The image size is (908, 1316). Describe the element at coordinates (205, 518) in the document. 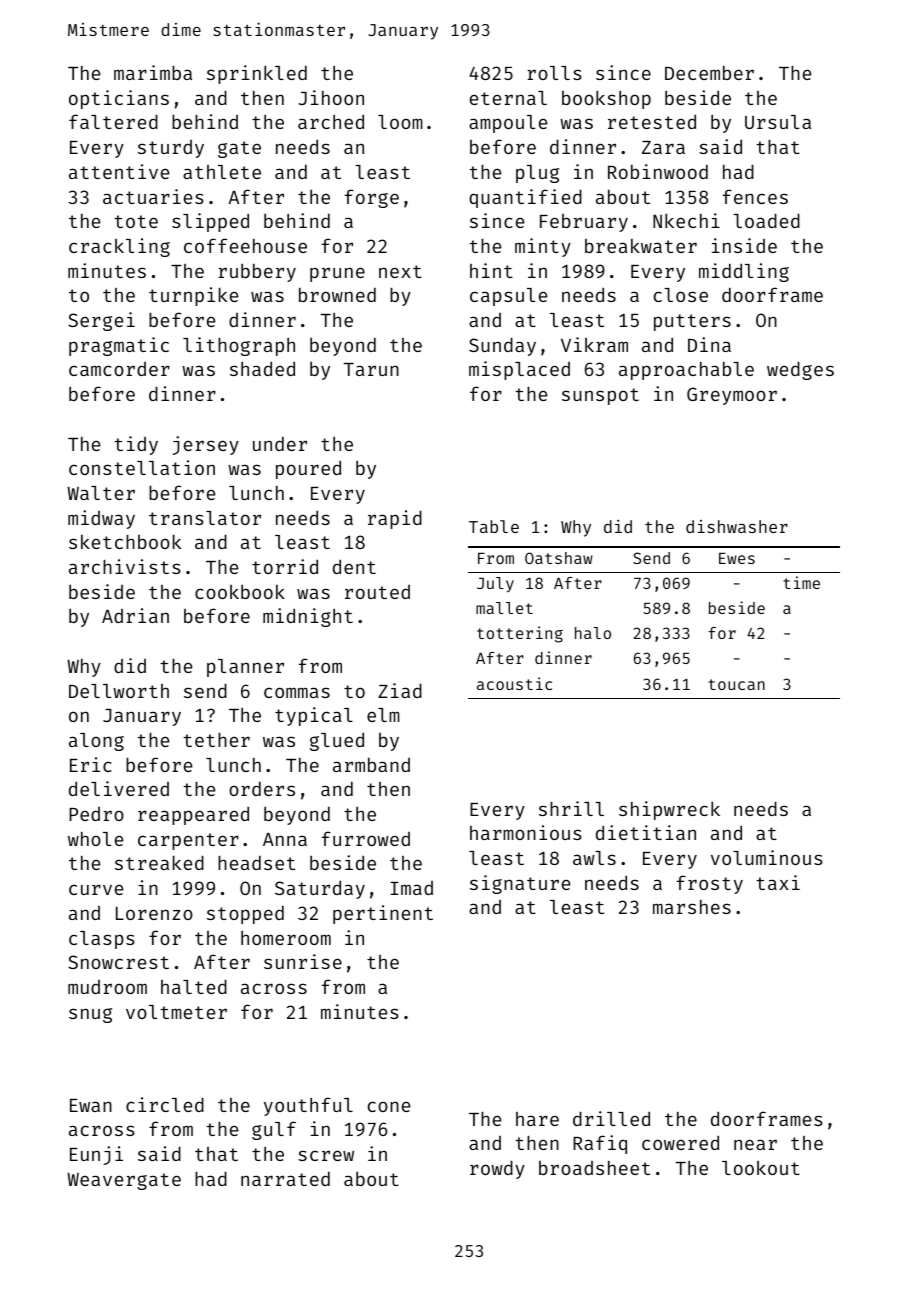

I see `translator` at that location.
